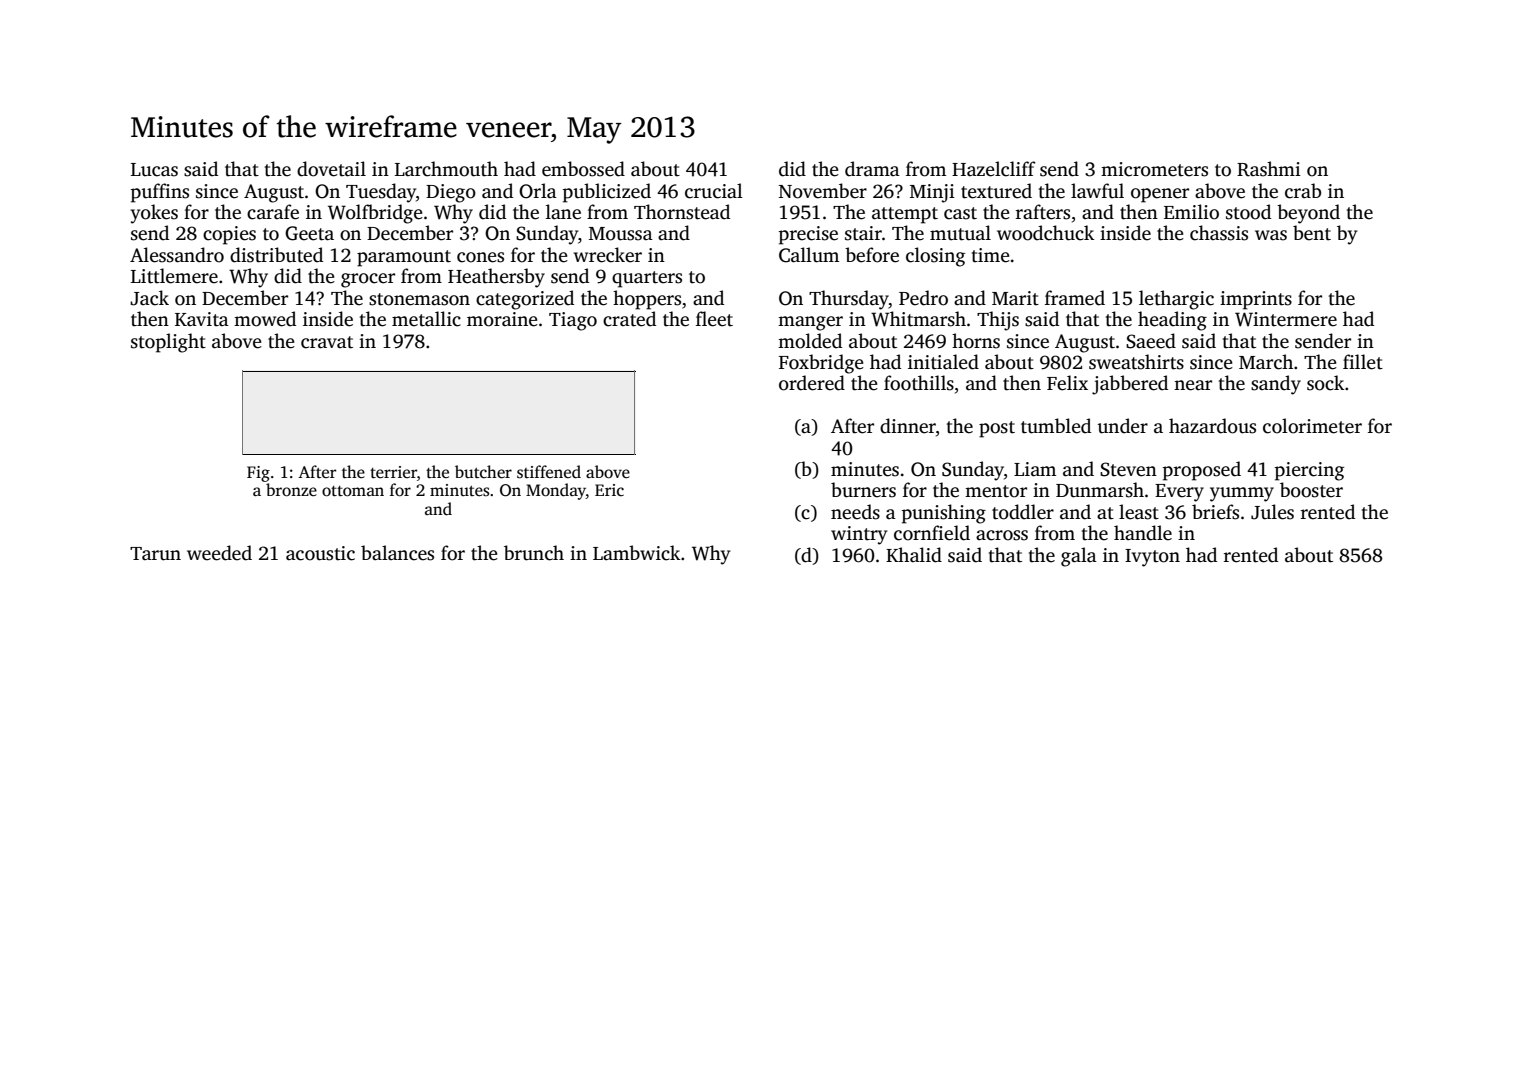  I want to click on balances, so click(397, 553).
